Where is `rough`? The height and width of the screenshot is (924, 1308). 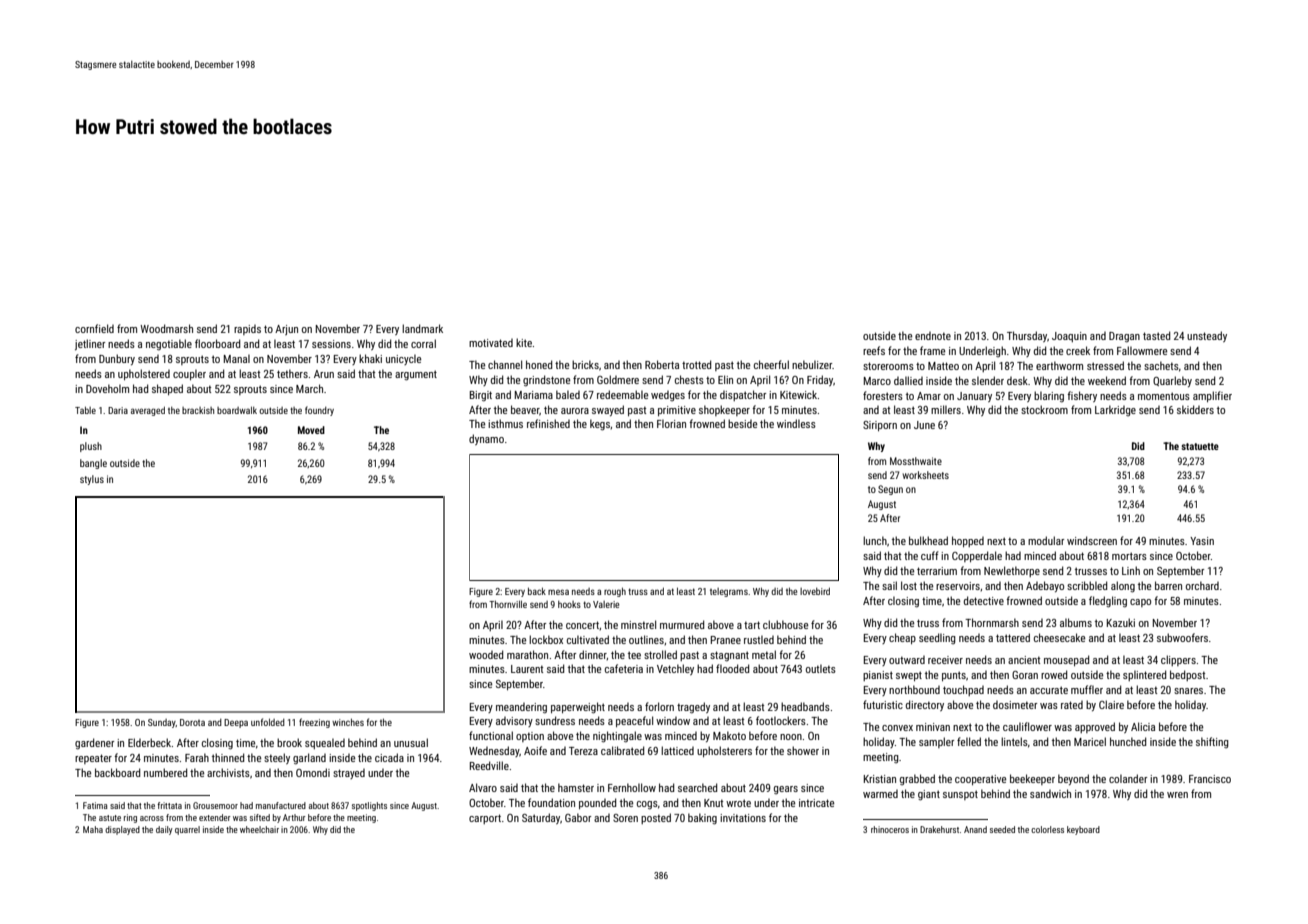 rough is located at coordinates (615, 592).
